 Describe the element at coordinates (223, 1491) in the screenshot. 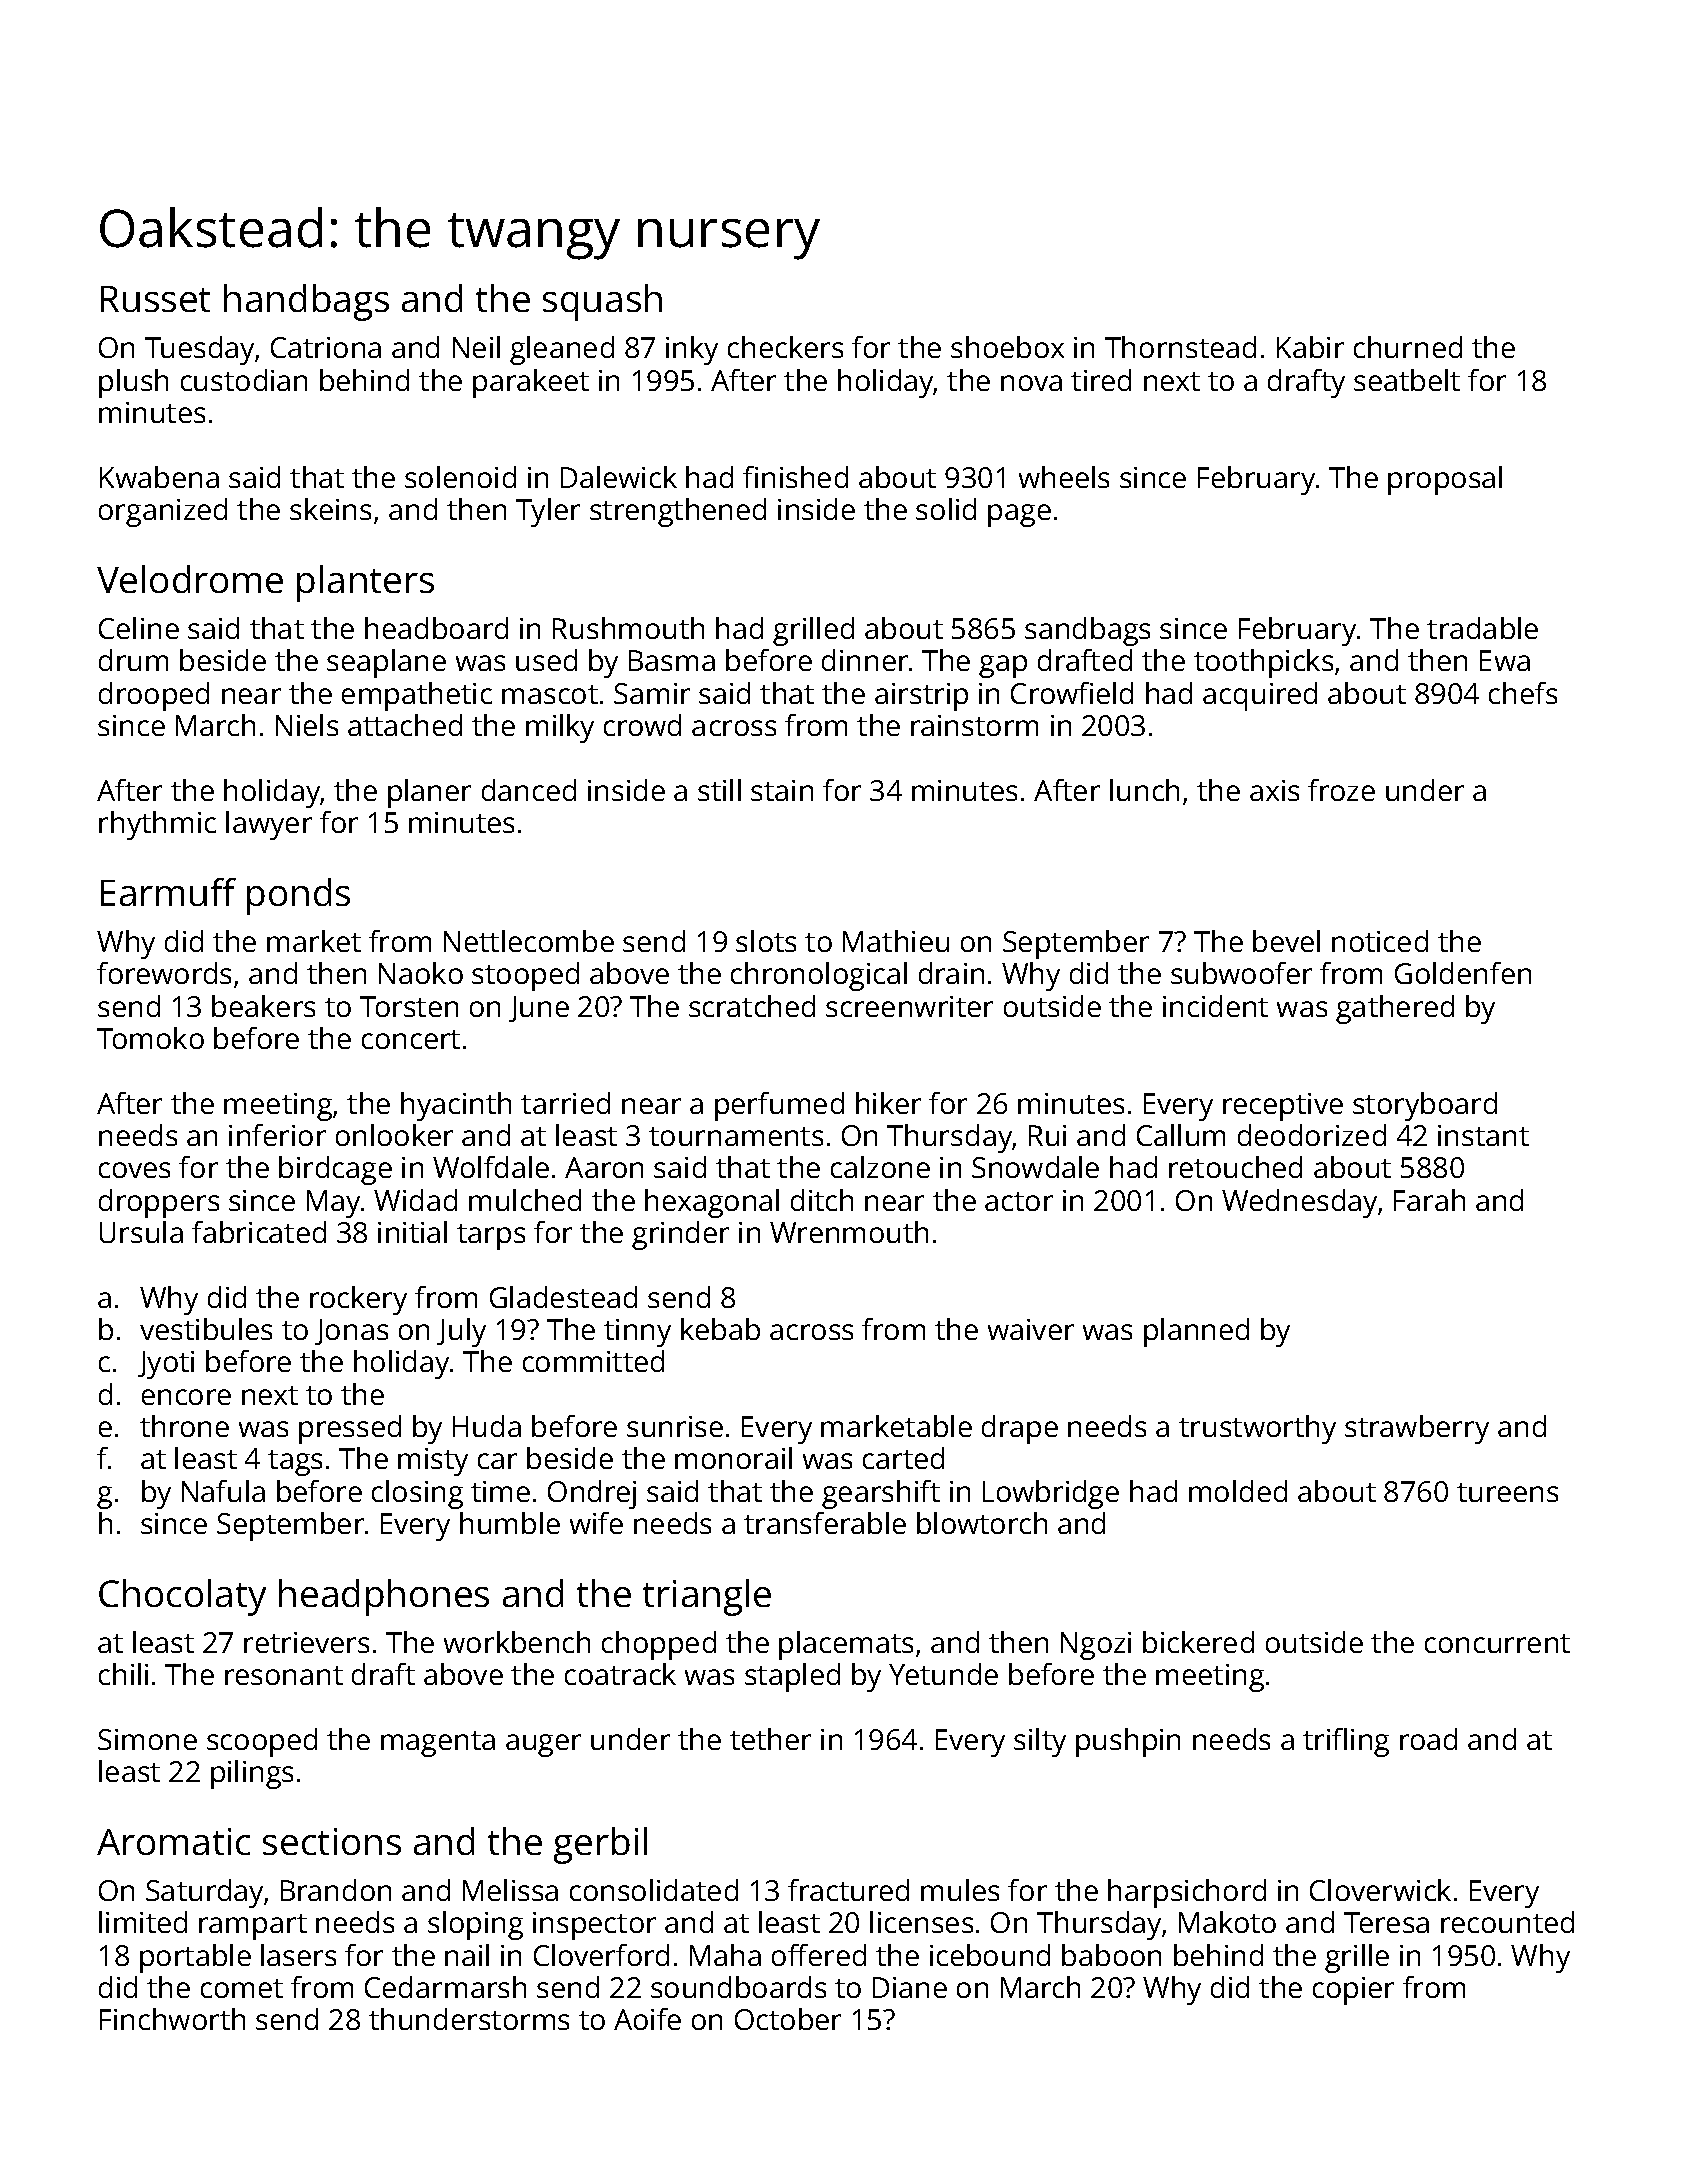

I see `Nafula` at that location.
